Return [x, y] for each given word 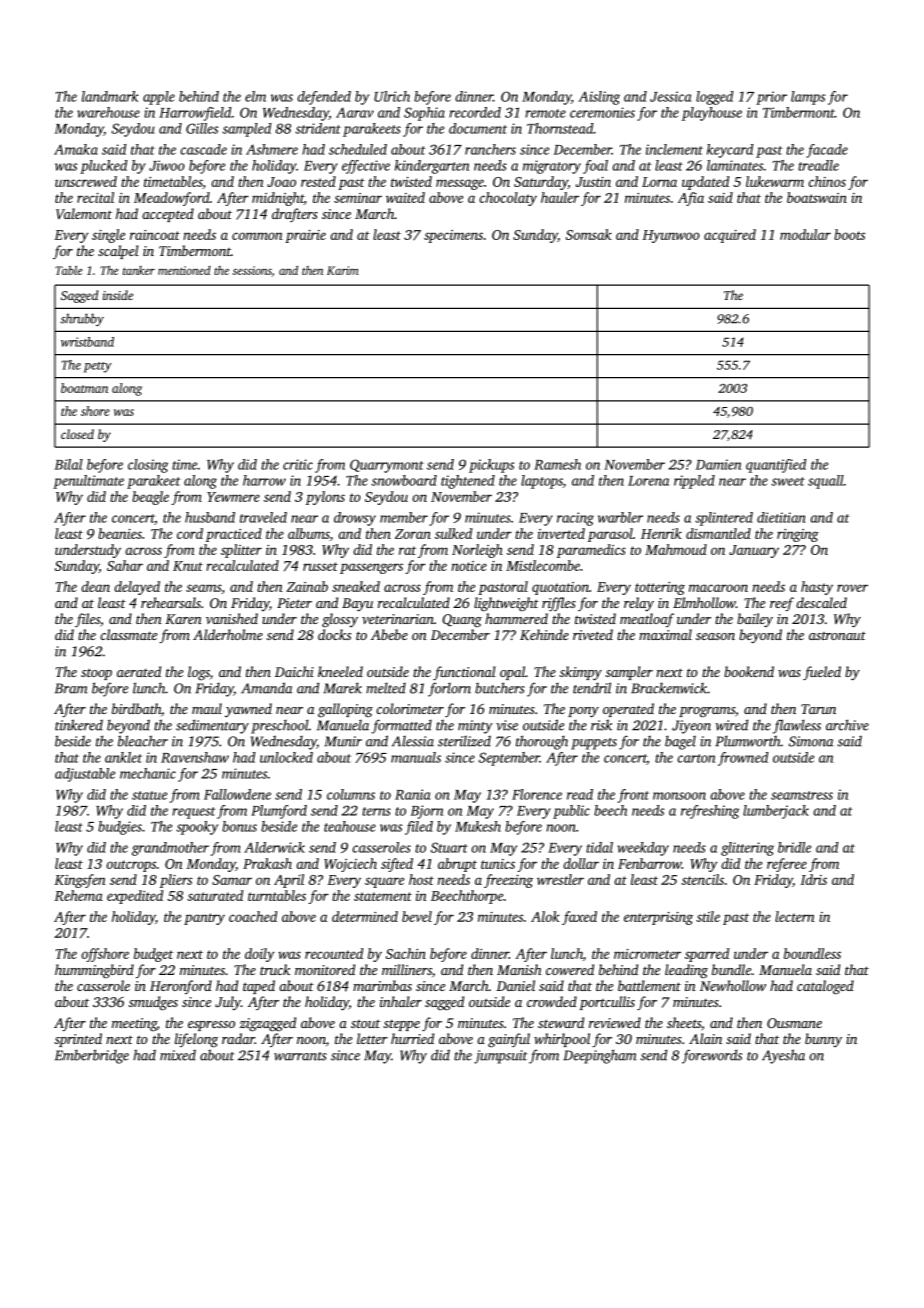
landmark [110, 96]
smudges [153, 1003]
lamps [808, 98]
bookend [749, 671]
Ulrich [392, 96]
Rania [412, 794]
